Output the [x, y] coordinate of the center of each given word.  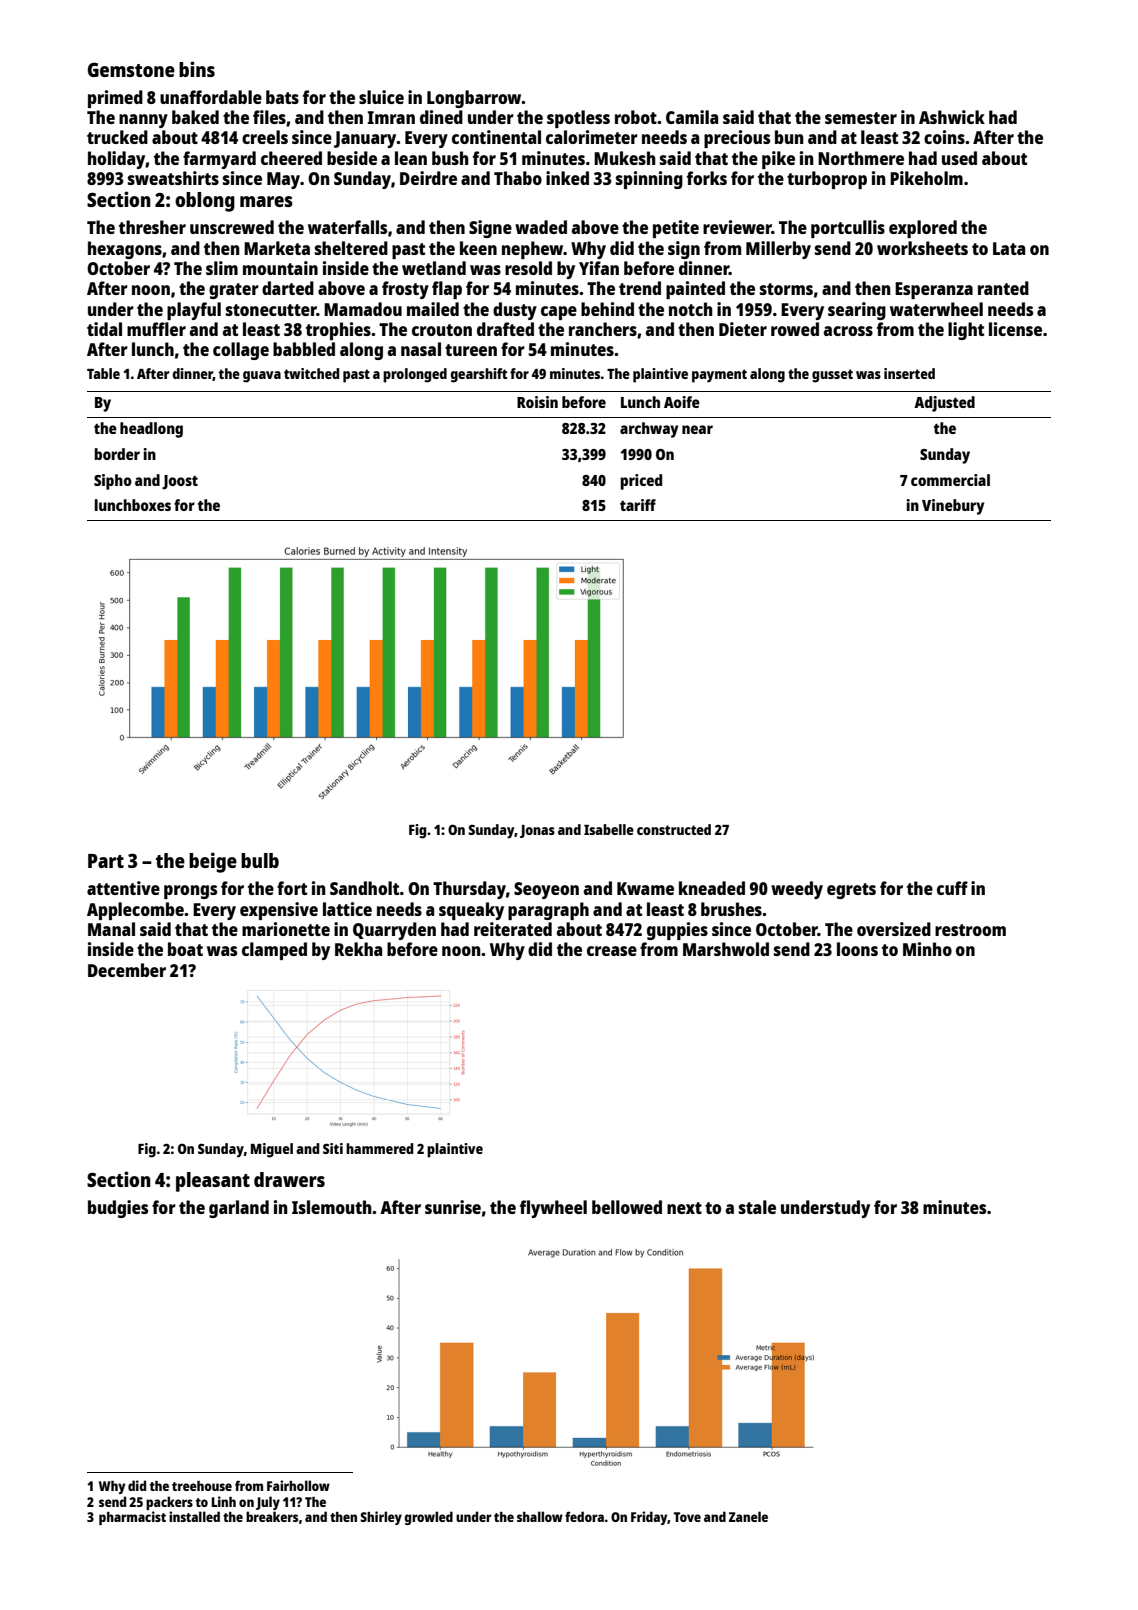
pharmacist [132, 1518]
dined [441, 117]
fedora [584, 1516]
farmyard [219, 160]
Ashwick [952, 117]
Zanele [748, 1516]
